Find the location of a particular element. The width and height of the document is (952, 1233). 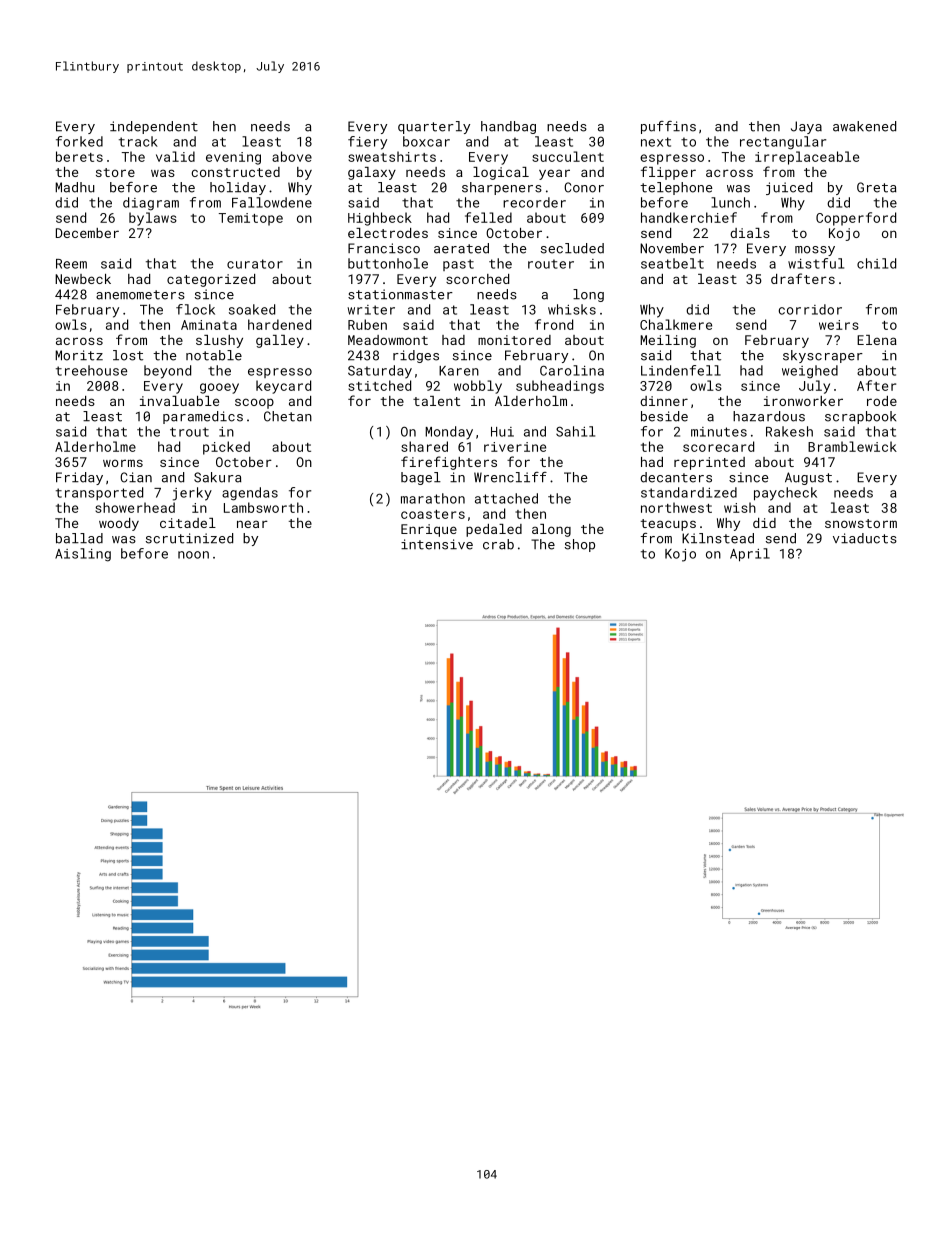

noon is located at coordinates (193, 555).
